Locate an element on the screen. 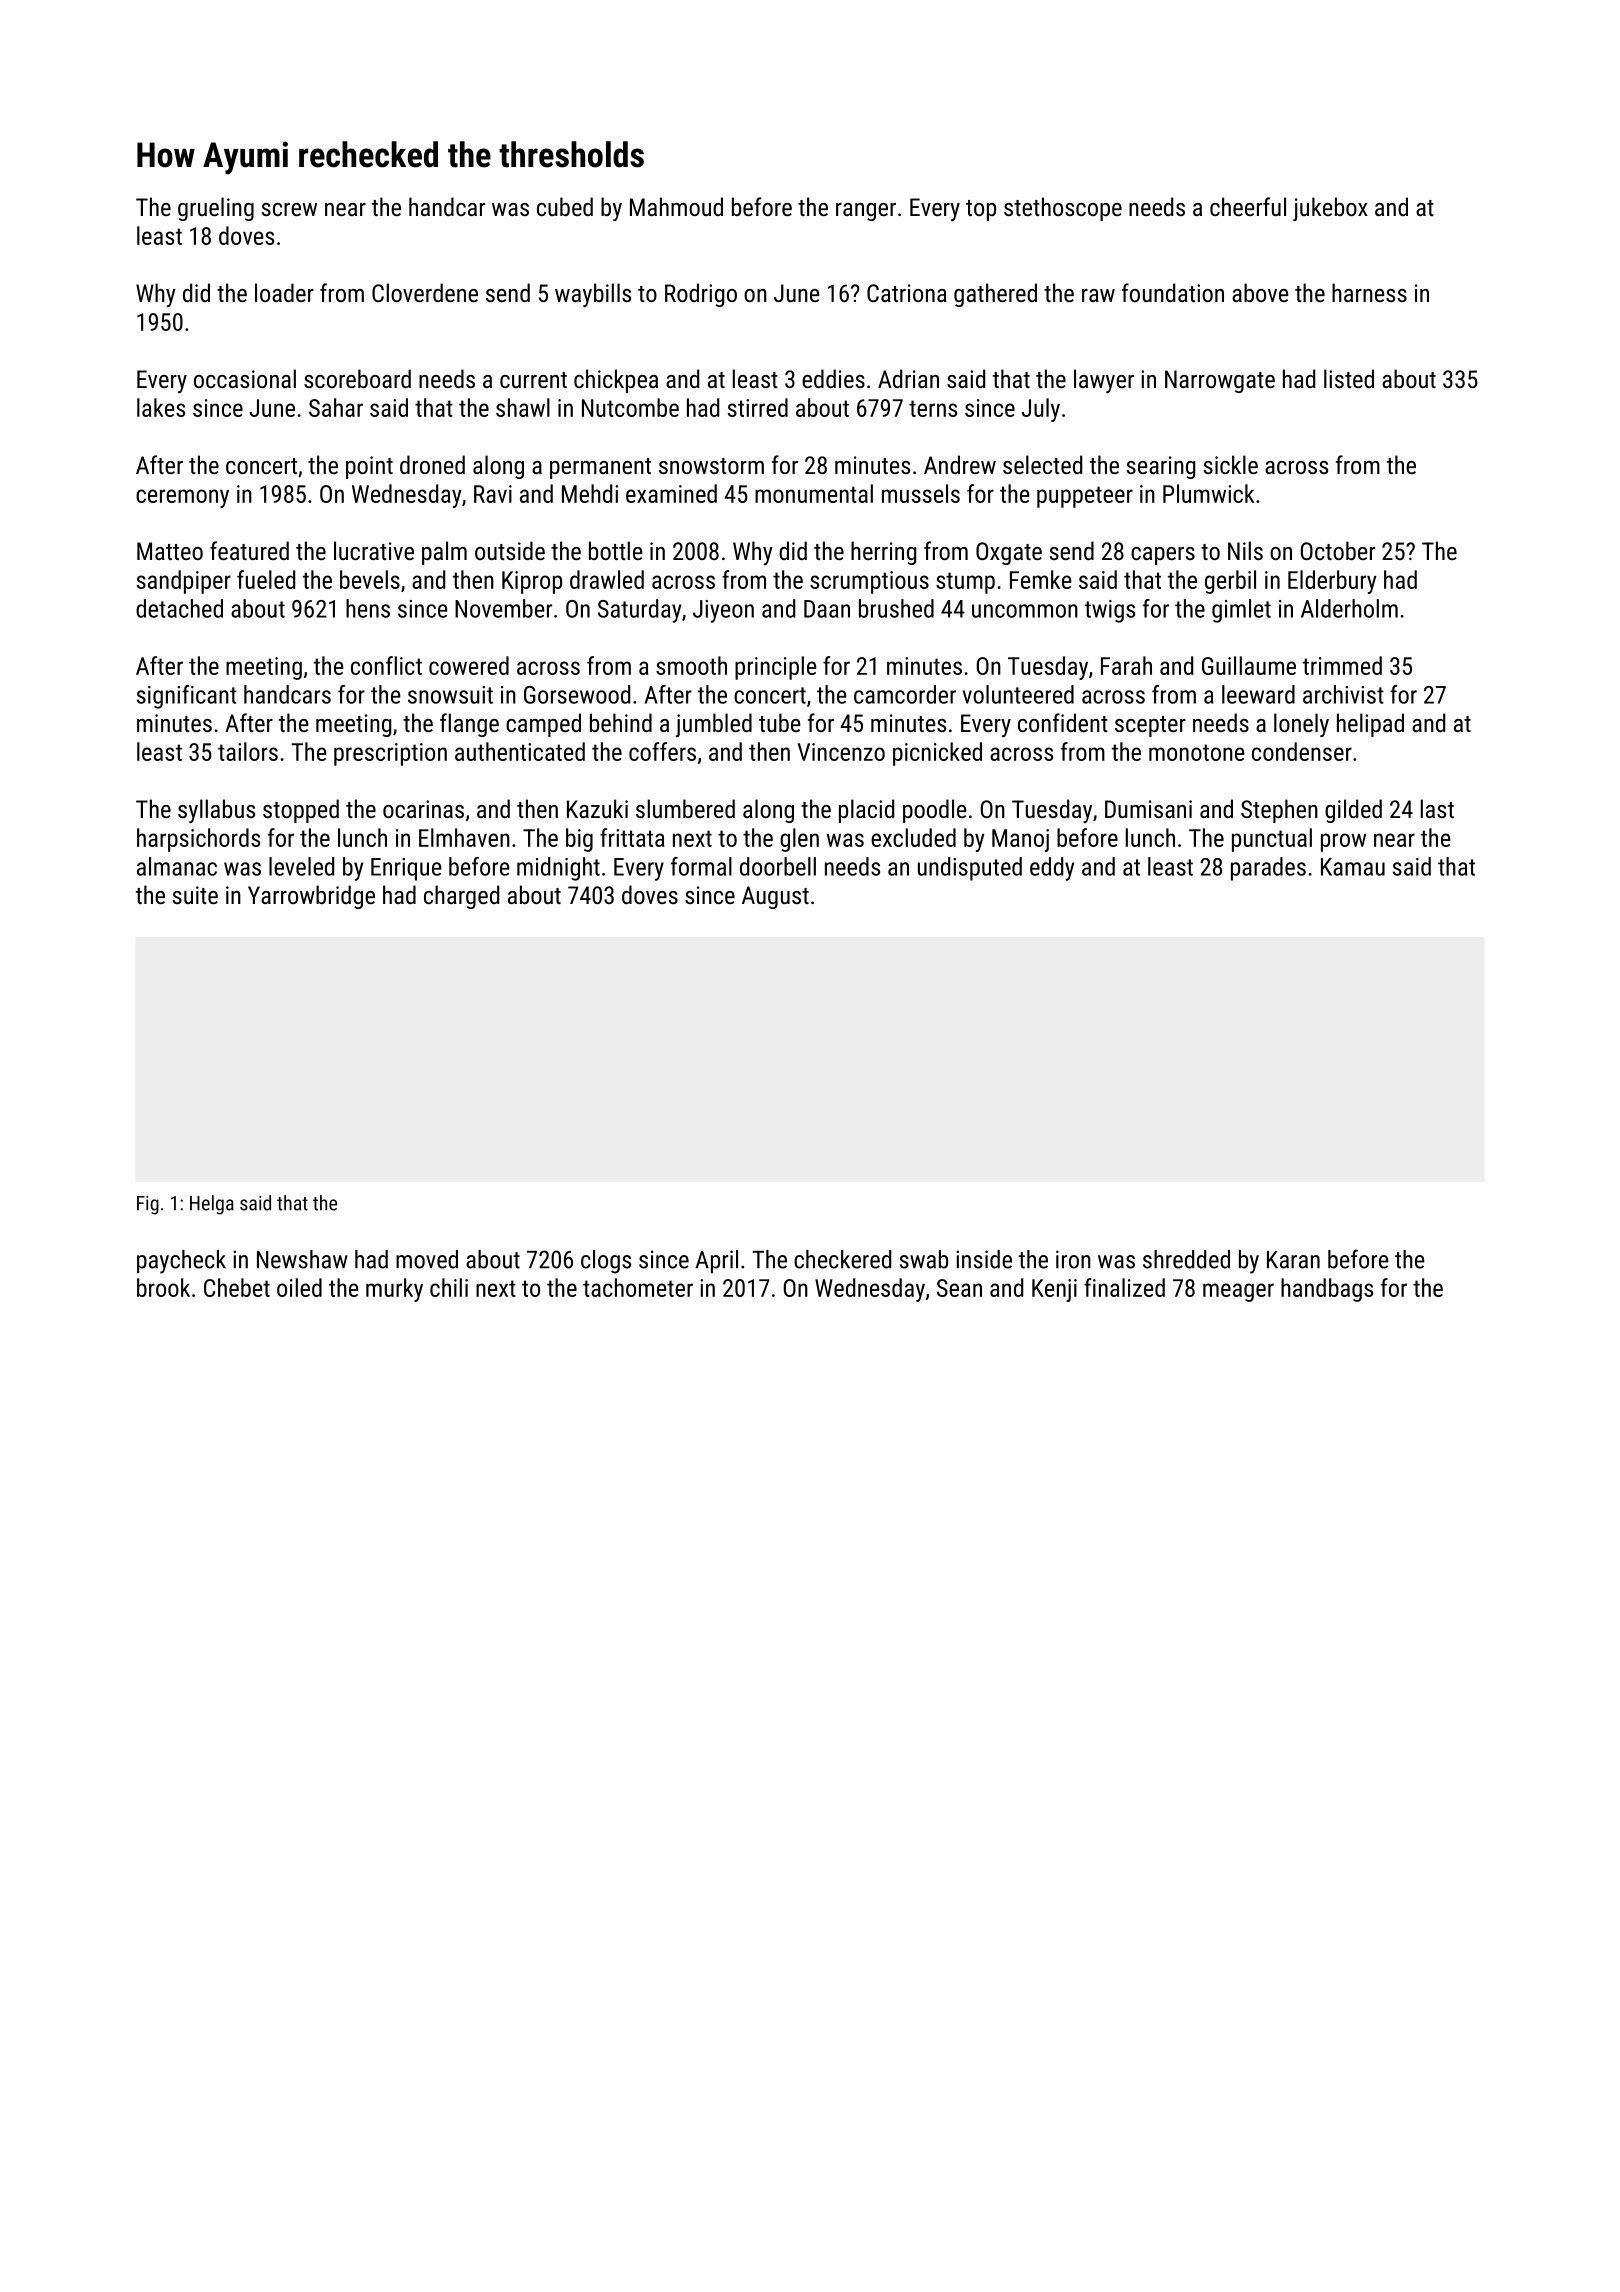 The image size is (1620, 2292). brushed is located at coordinates (896, 608).
